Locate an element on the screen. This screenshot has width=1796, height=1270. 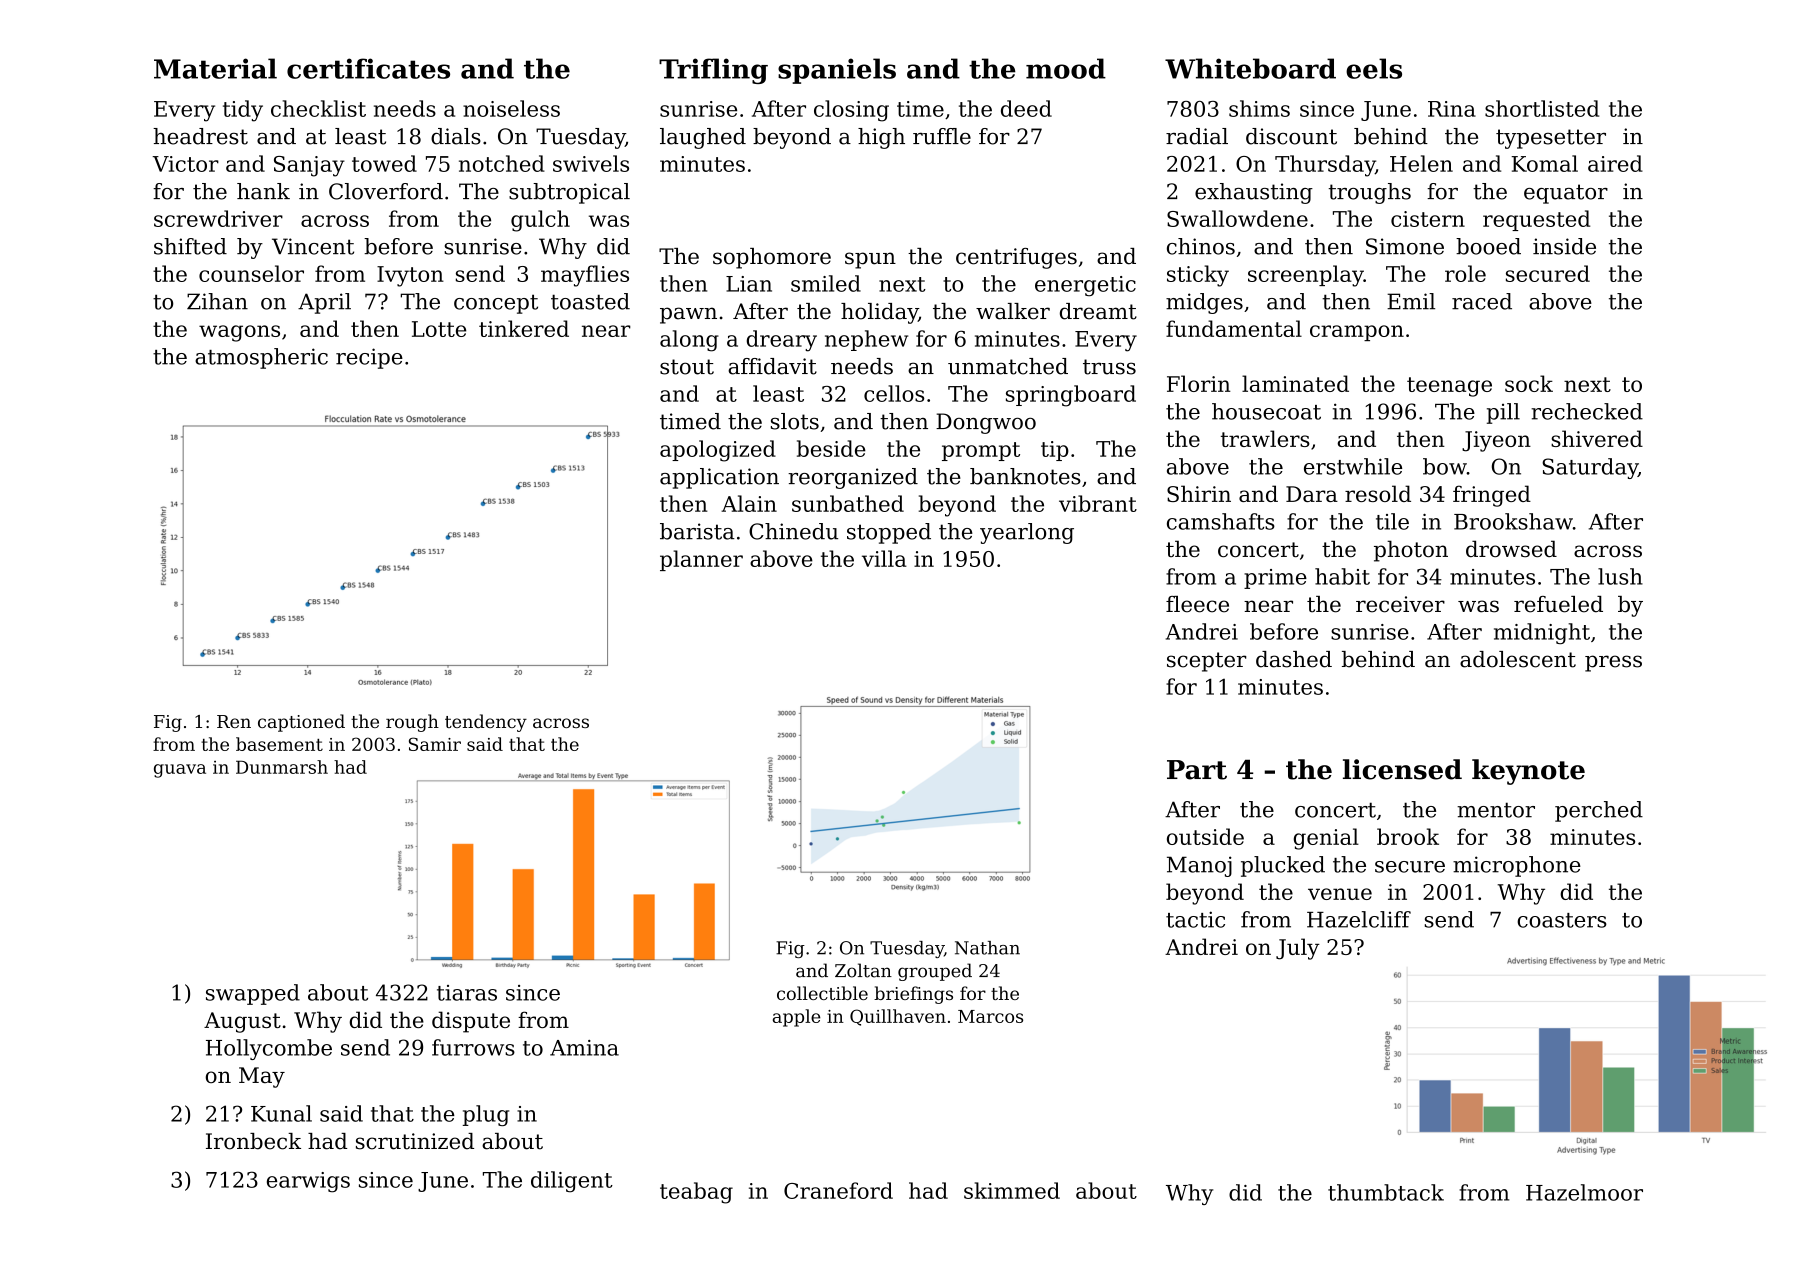
Craneford is located at coordinates (838, 1190).
